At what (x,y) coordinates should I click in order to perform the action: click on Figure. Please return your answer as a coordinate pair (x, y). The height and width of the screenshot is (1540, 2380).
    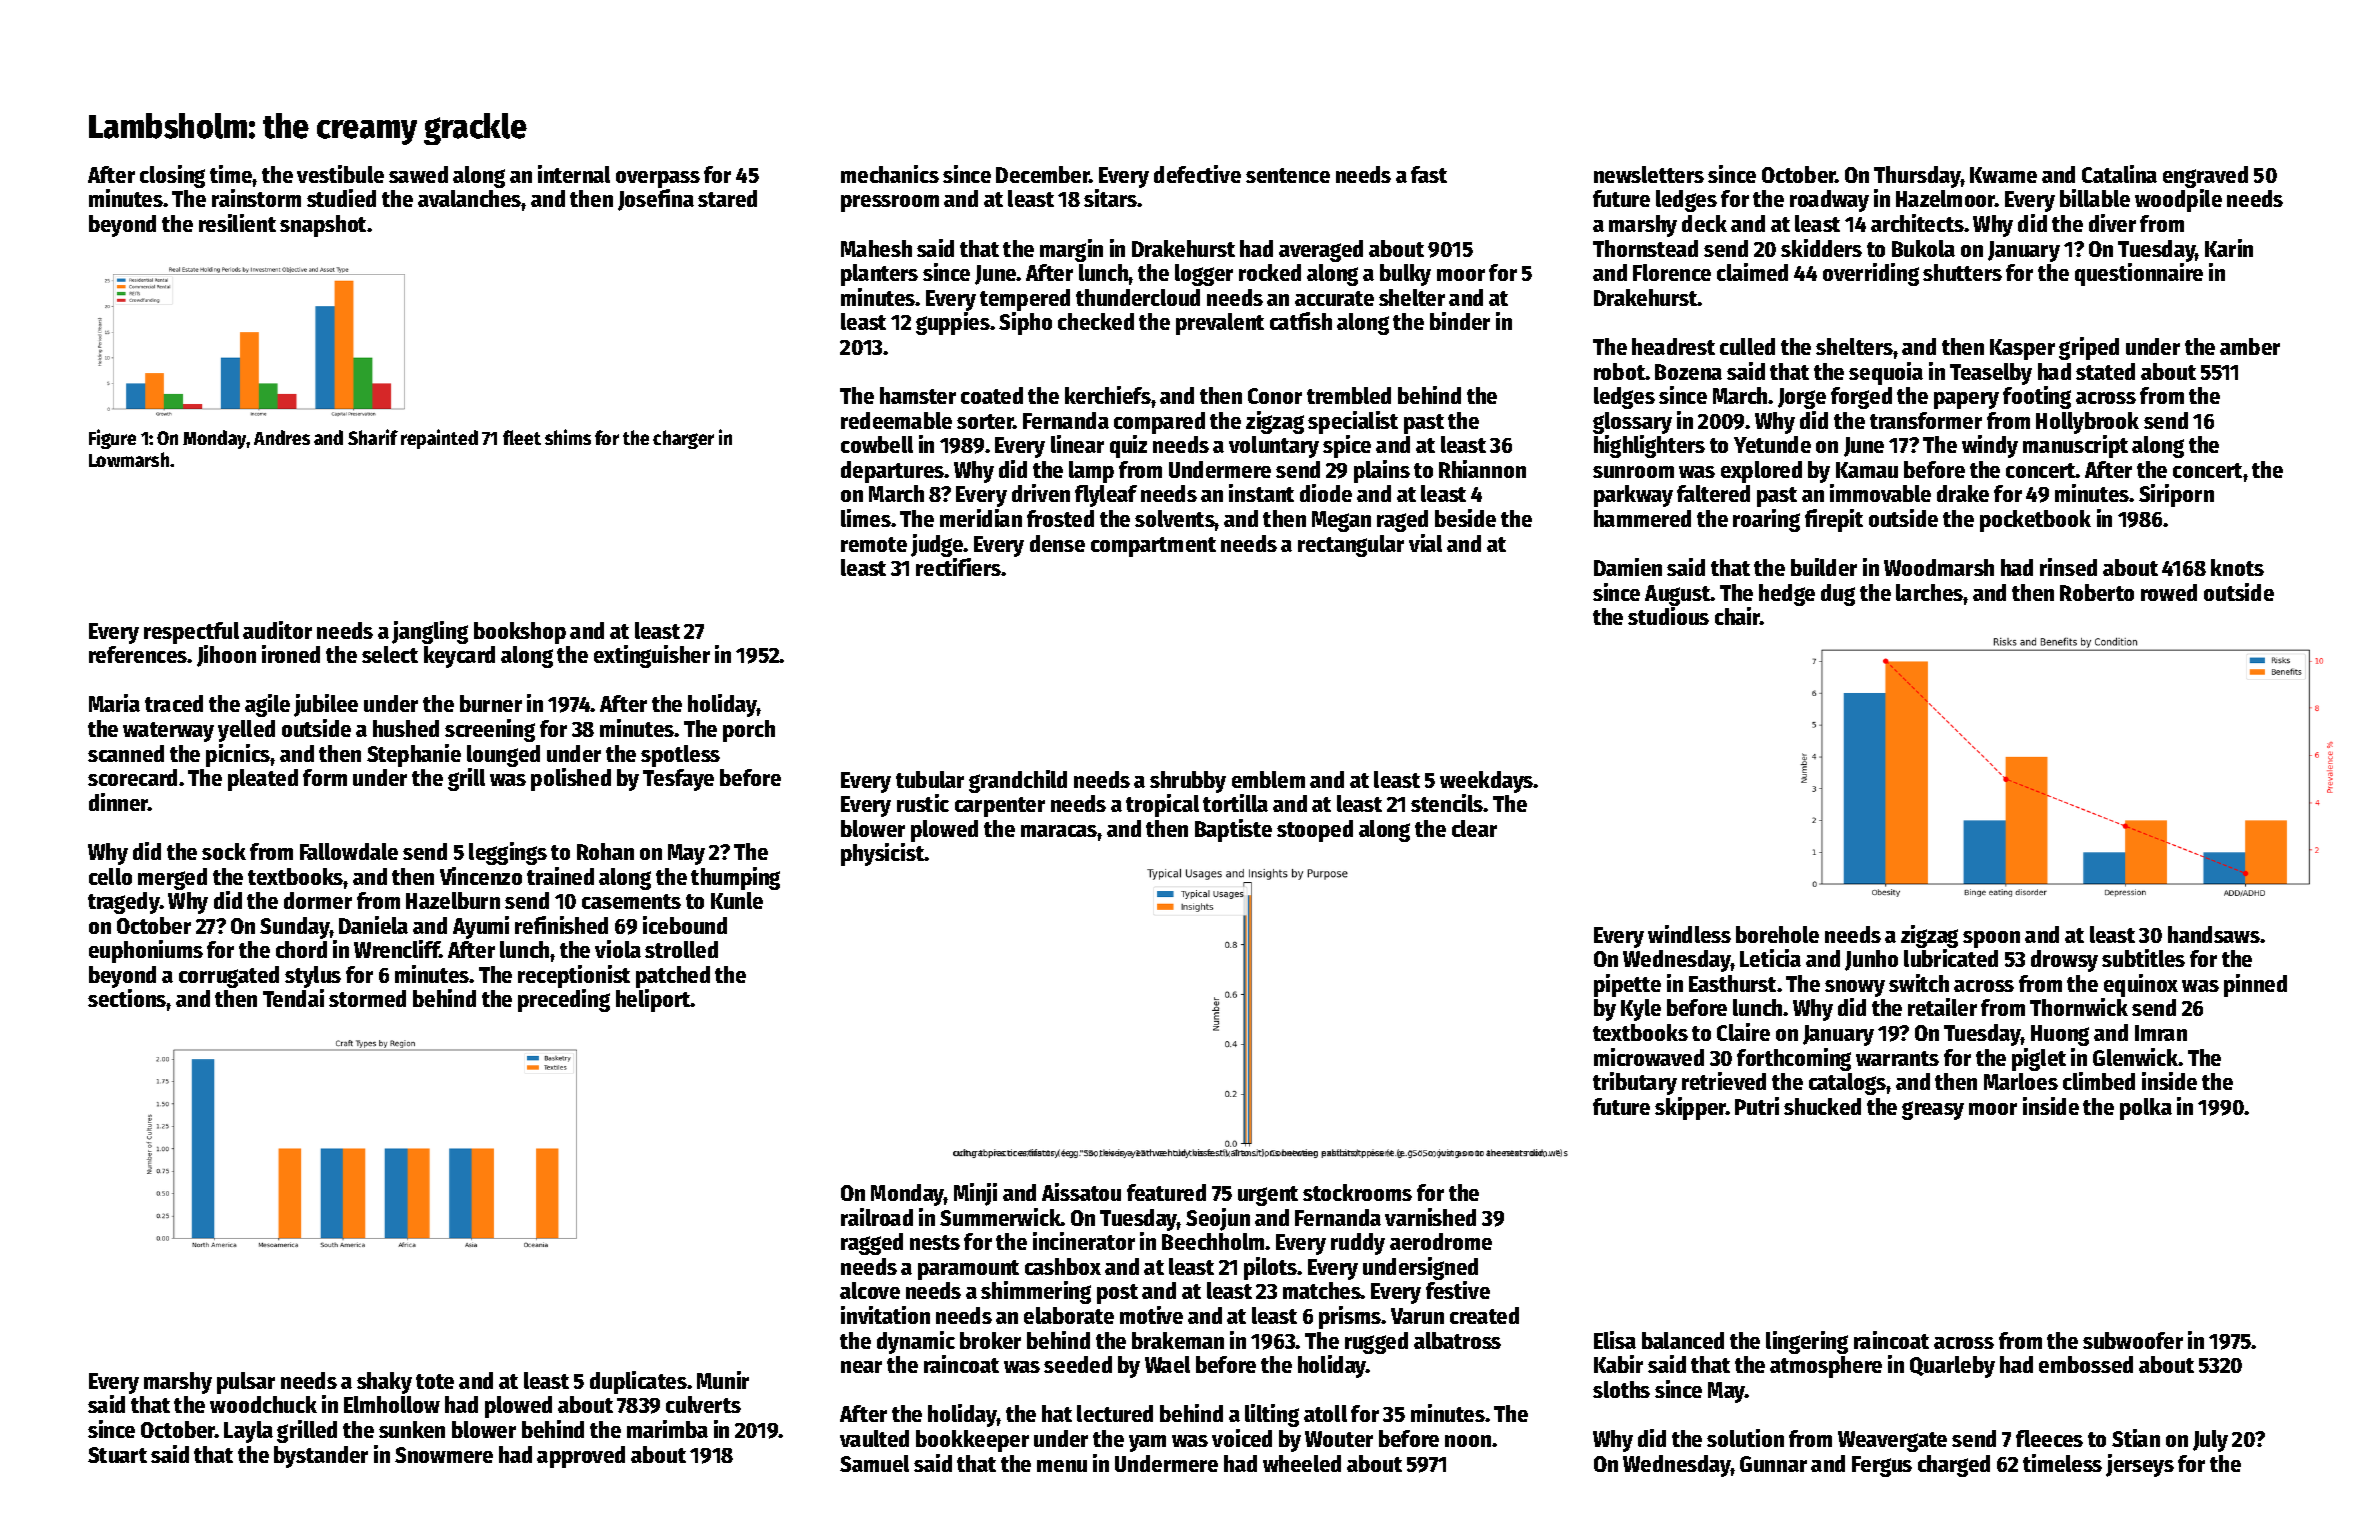
    Looking at the image, I should click on (112, 439).
